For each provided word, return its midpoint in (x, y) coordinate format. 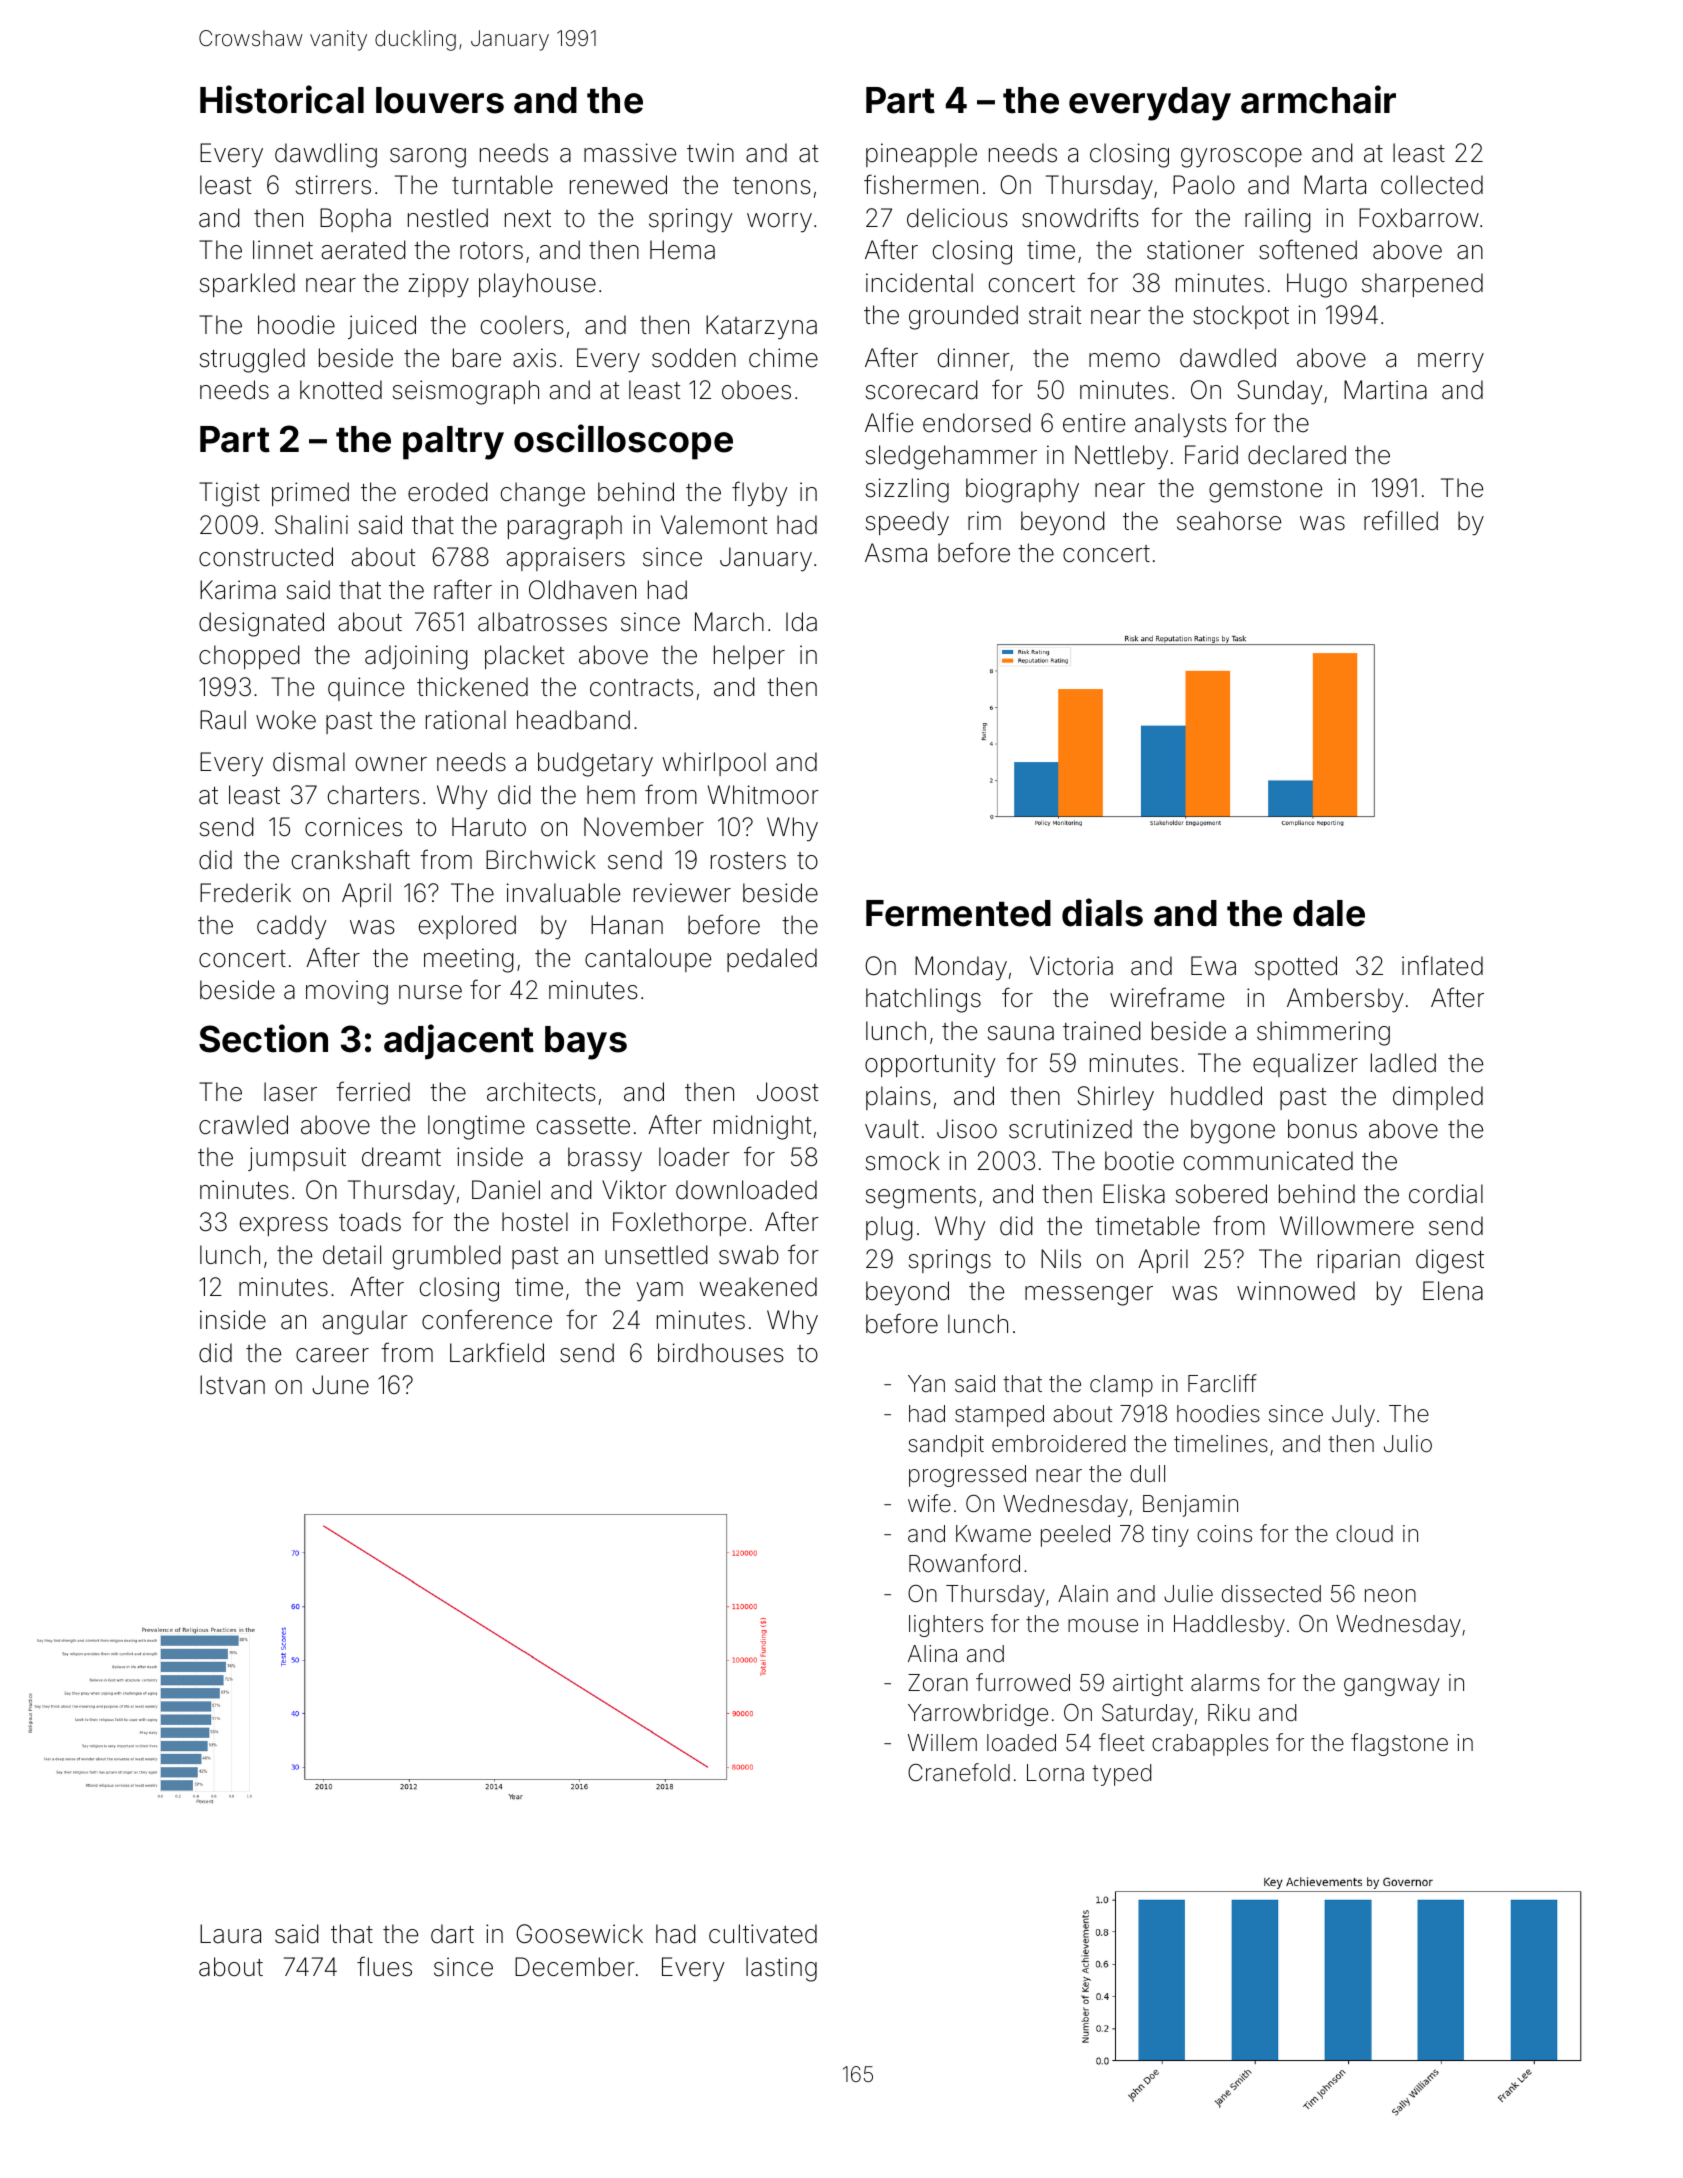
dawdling (326, 155)
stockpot (1241, 317)
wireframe (1167, 997)
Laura (230, 1934)
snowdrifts (1080, 217)
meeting (469, 960)
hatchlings (923, 1000)
